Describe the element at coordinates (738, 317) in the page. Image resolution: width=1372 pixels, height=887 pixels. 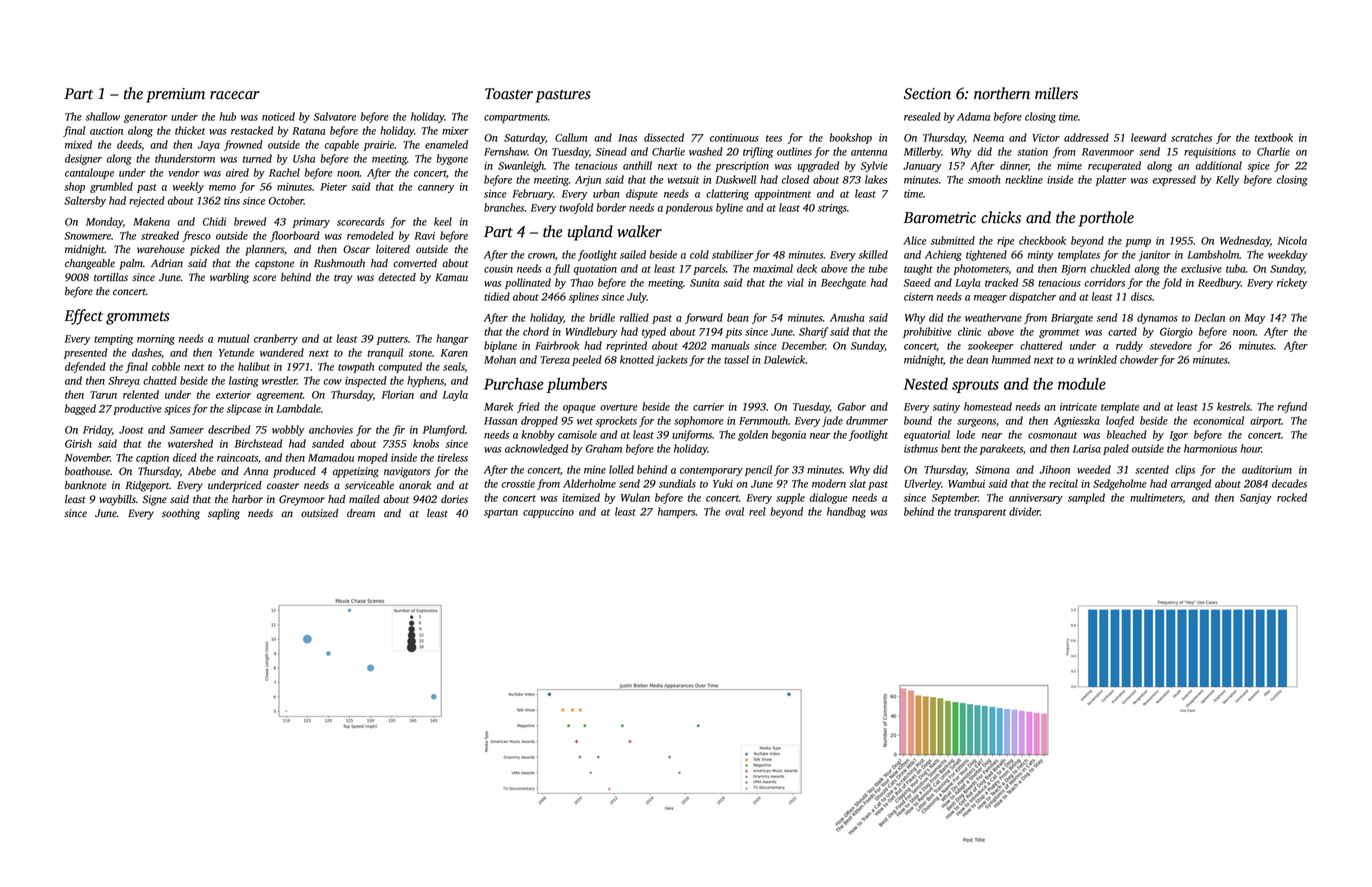
I see `bean` at that location.
